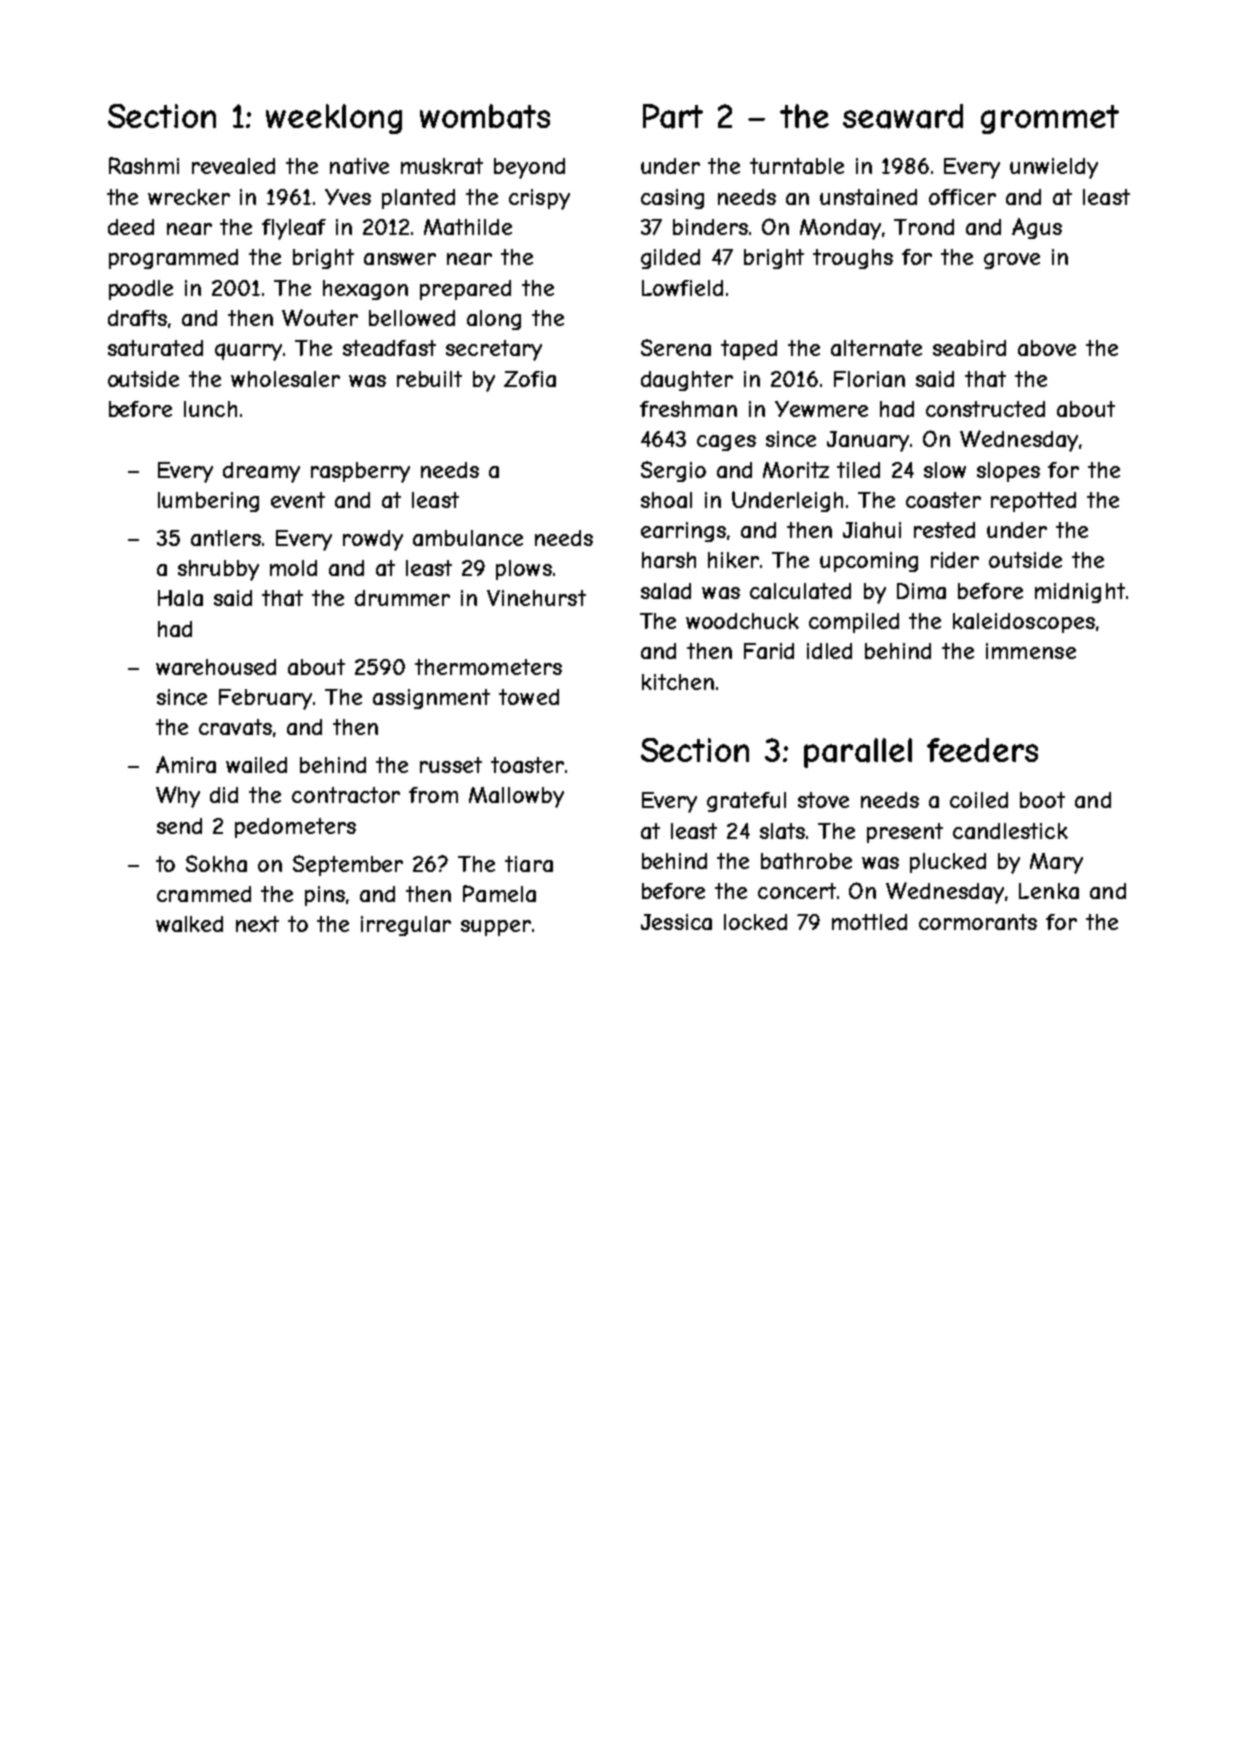  What do you see at coordinates (496, 928) in the document?
I see `supper` at bounding box center [496, 928].
